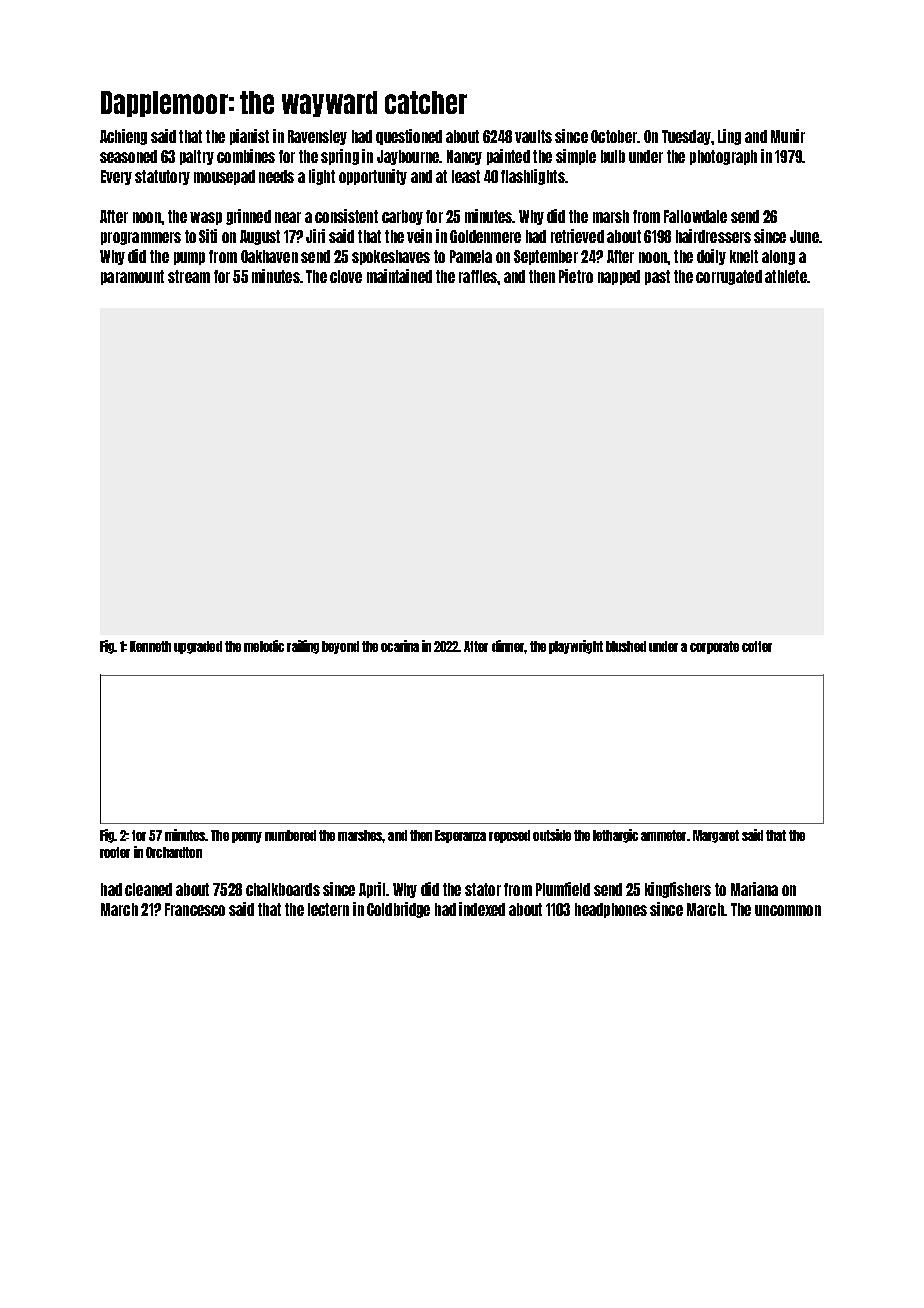 Image resolution: width=924 pixels, height=1308 pixels. What do you see at coordinates (150, 646) in the document?
I see `Kenneth` at bounding box center [150, 646].
